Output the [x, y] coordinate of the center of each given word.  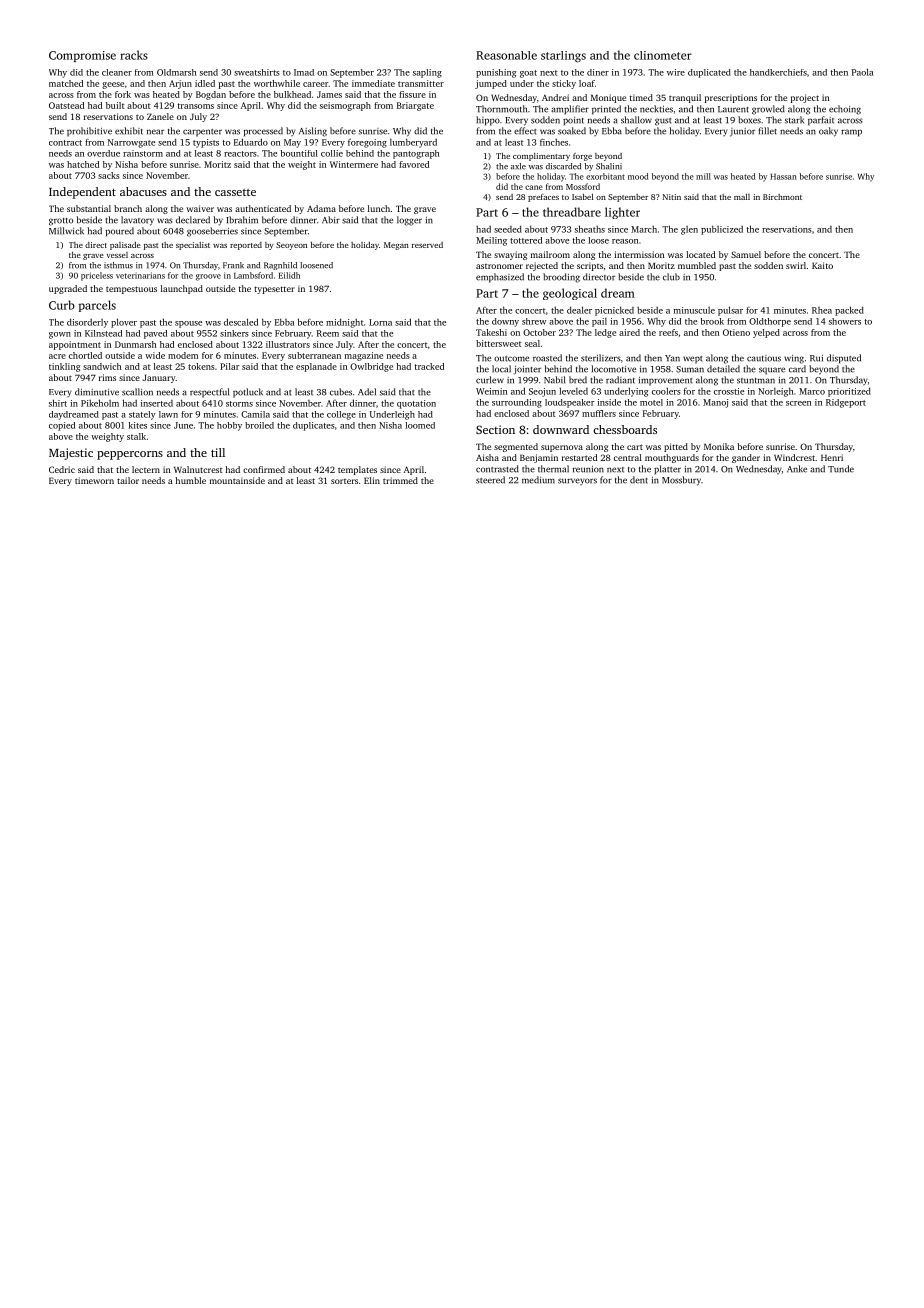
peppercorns [130, 455]
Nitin [672, 197]
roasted [547, 358]
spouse [188, 324]
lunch [379, 208]
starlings [563, 57]
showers [845, 321]
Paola [862, 72]
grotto [61, 222]
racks [134, 55]
